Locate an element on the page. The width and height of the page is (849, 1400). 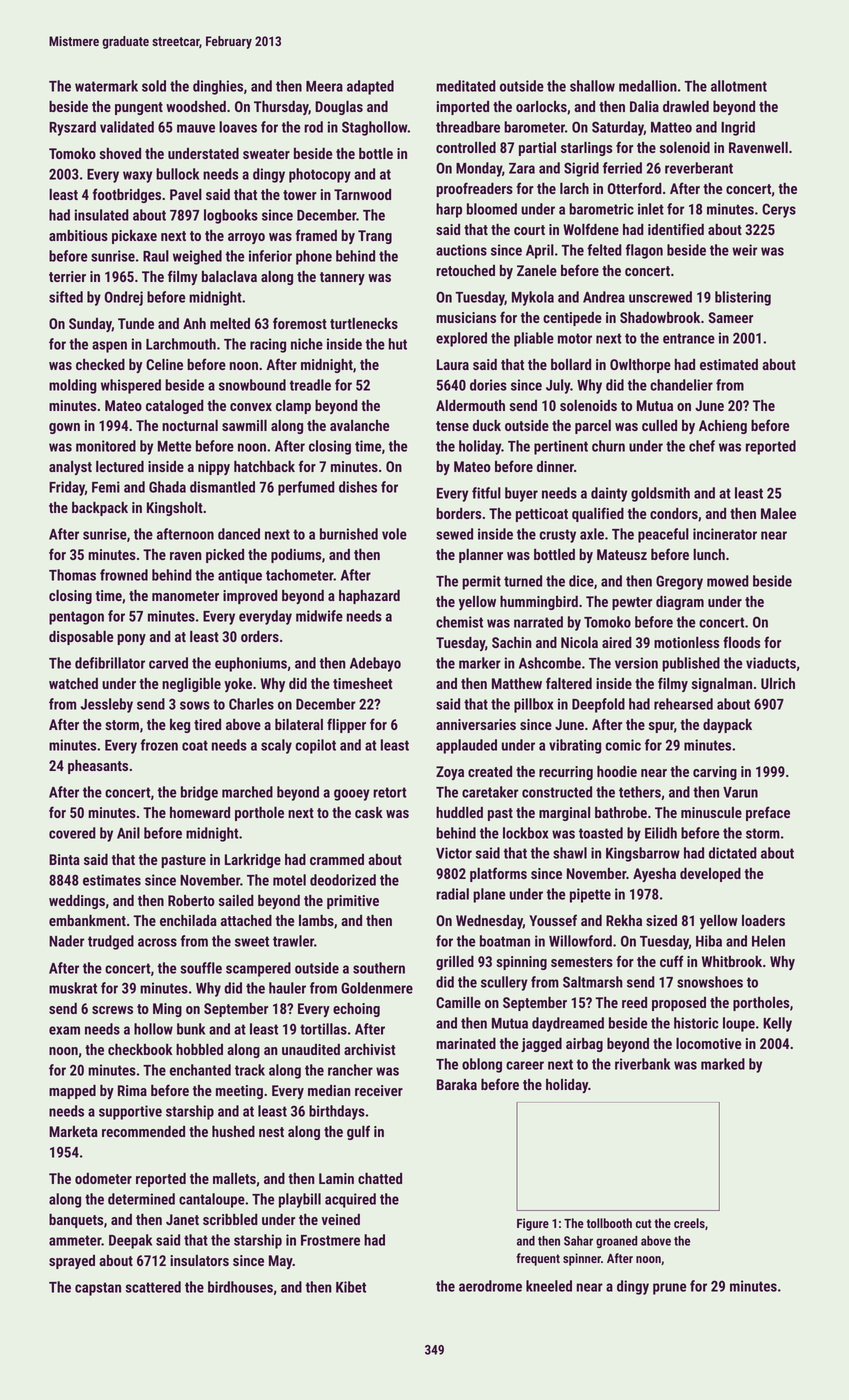
rehearsed is located at coordinates (683, 704).
